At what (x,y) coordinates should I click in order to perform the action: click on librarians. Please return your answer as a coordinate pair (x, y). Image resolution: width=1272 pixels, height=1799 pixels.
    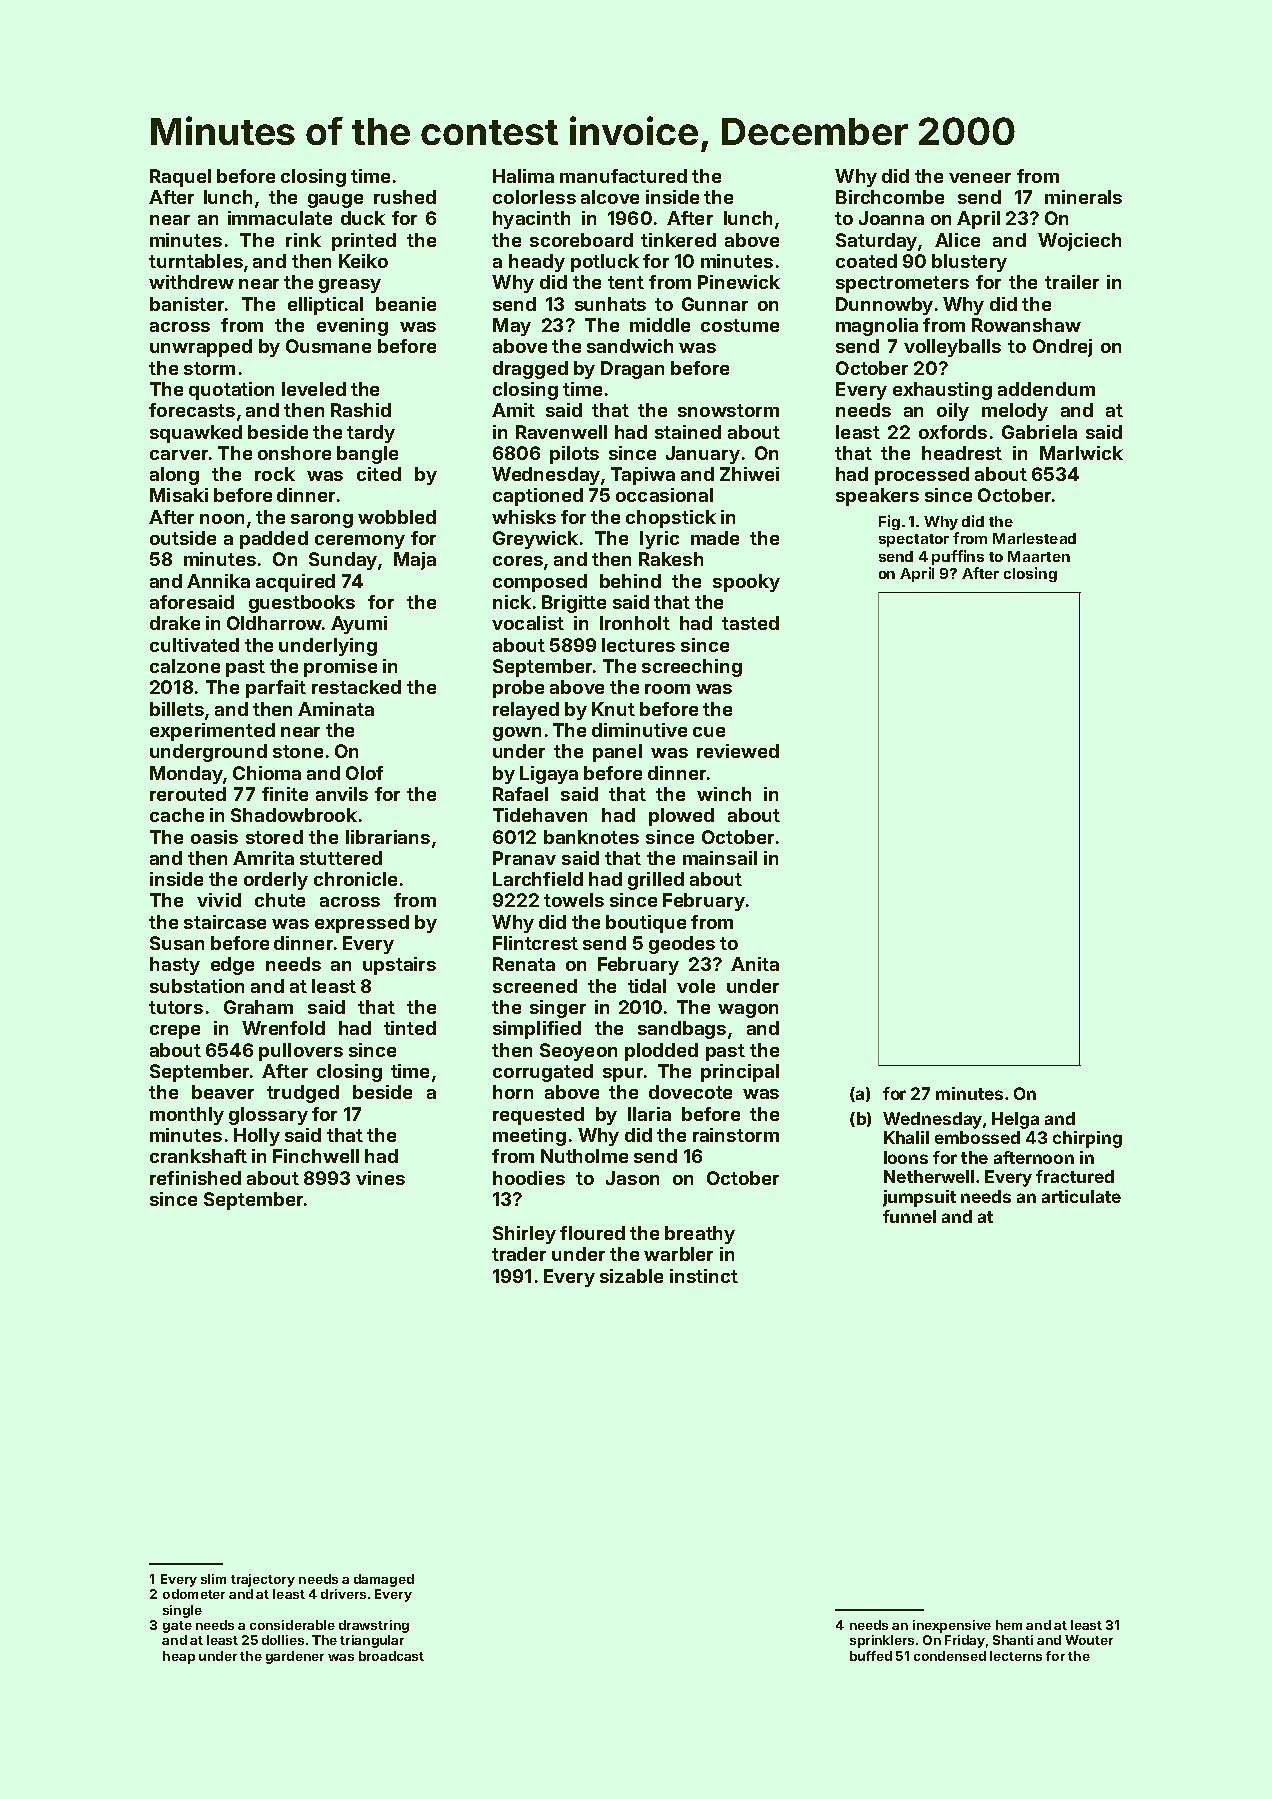
    Looking at the image, I should click on (388, 837).
